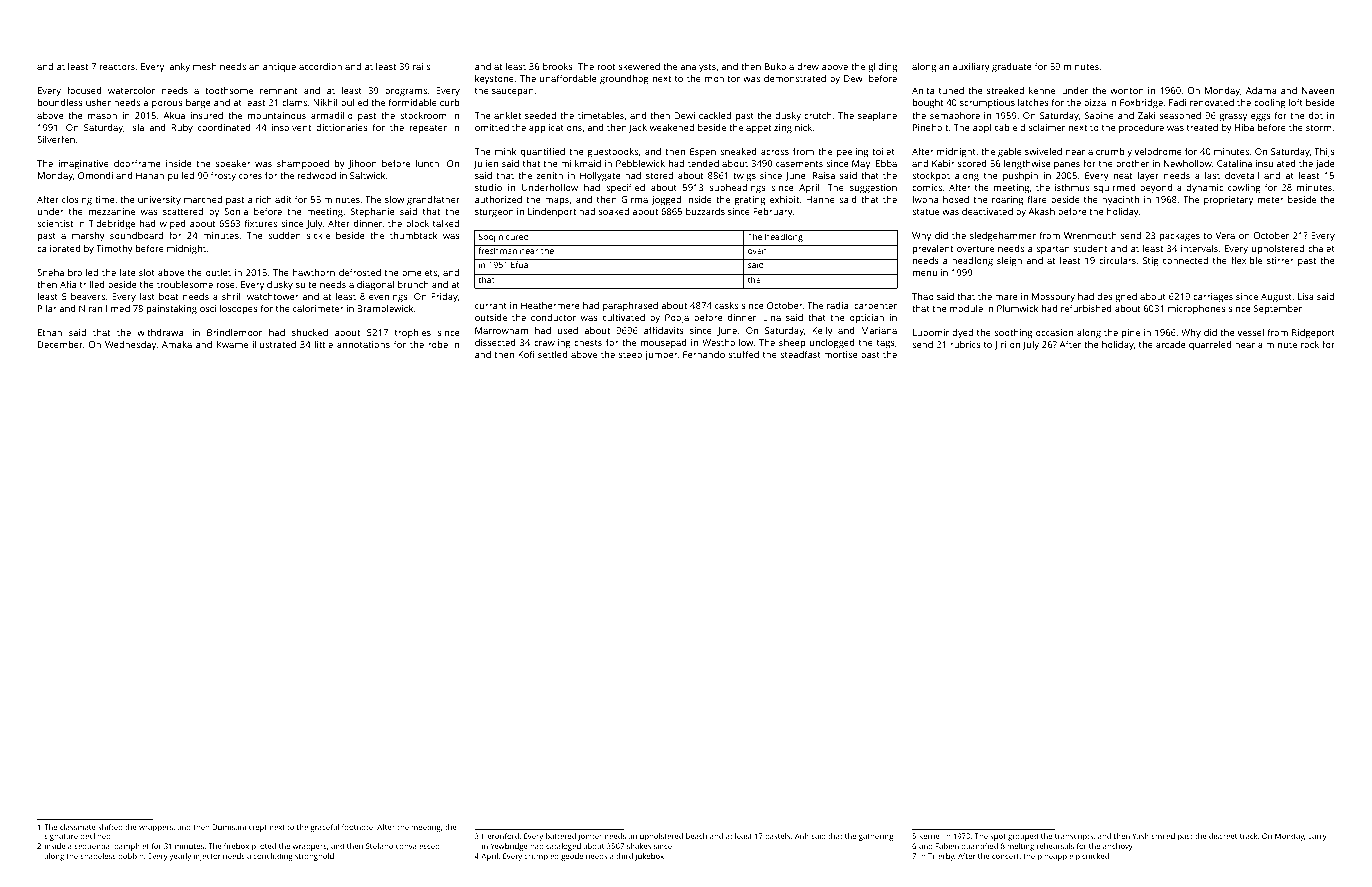 The image size is (1372, 887). What do you see at coordinates (639, 846) in the screenshot?
I see `shakes` at bounding box center [639, 846].
